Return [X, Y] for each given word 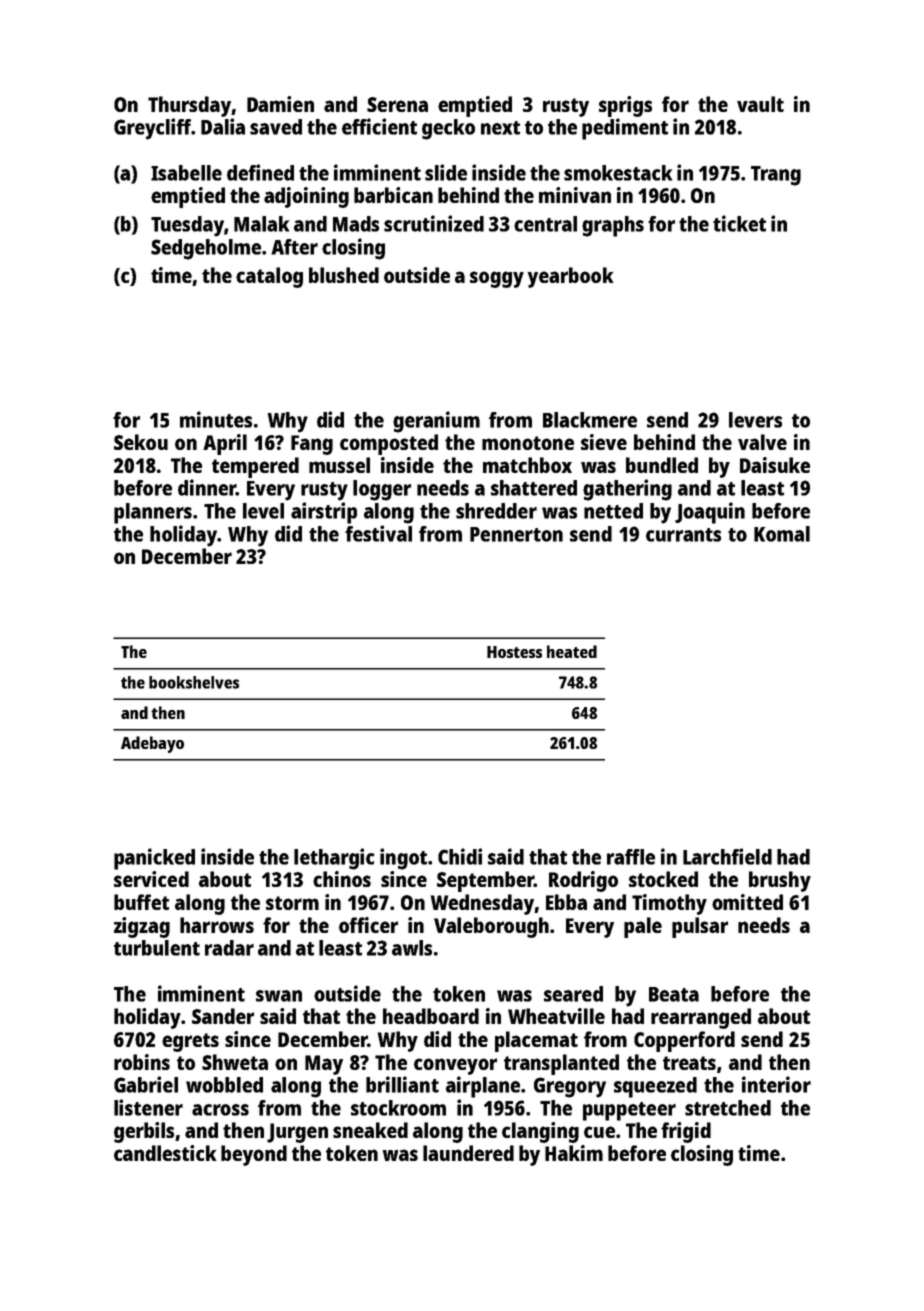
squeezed [655, 1087]
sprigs [625, 106]
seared [573, 994]
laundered [468, 1153]
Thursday [189, 106]
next [500, 128]
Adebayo [152, 744]
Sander [223, 1016]
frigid [686, 1132]
